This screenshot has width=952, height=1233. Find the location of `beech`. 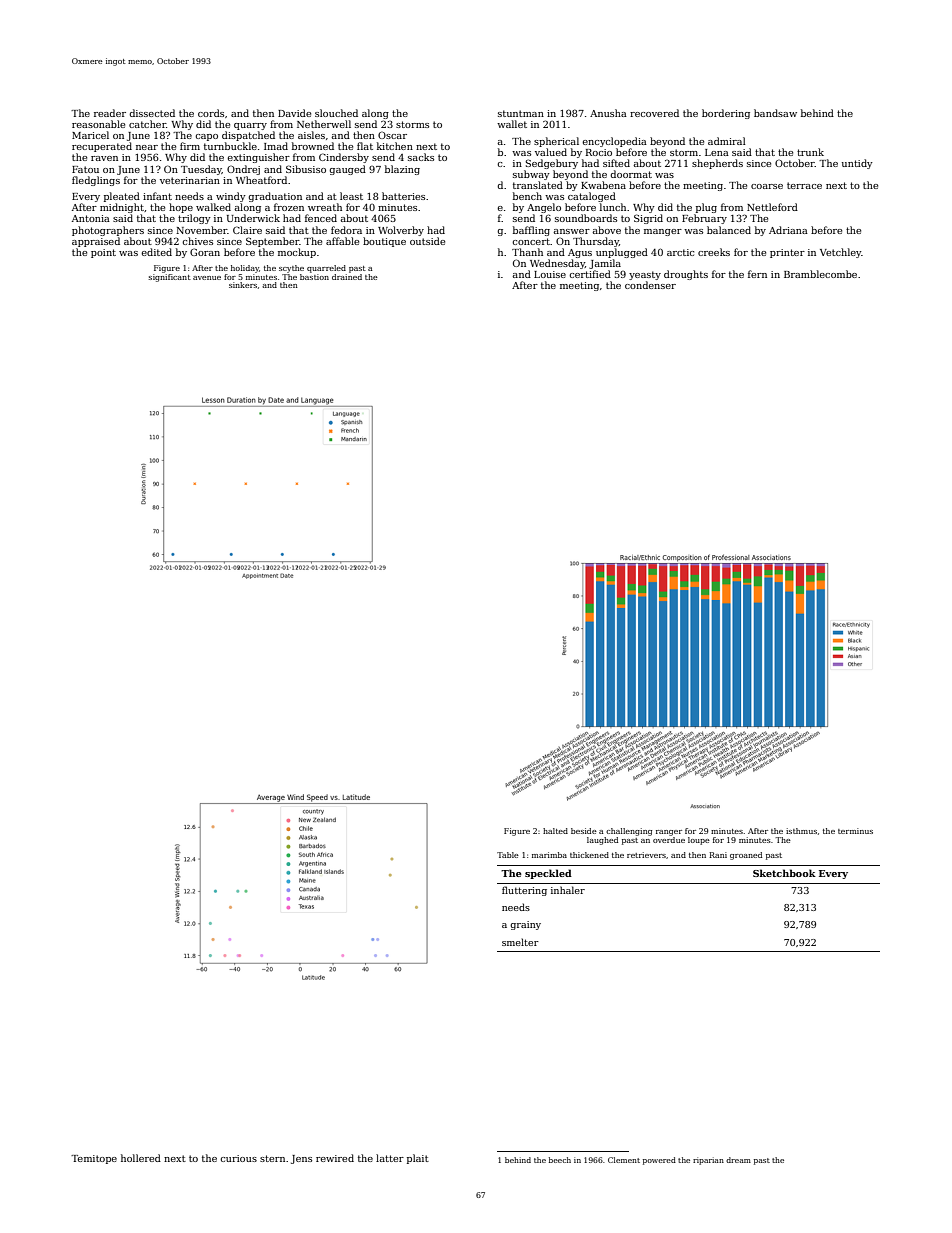

beech is located at coordinates (560, 1160).
